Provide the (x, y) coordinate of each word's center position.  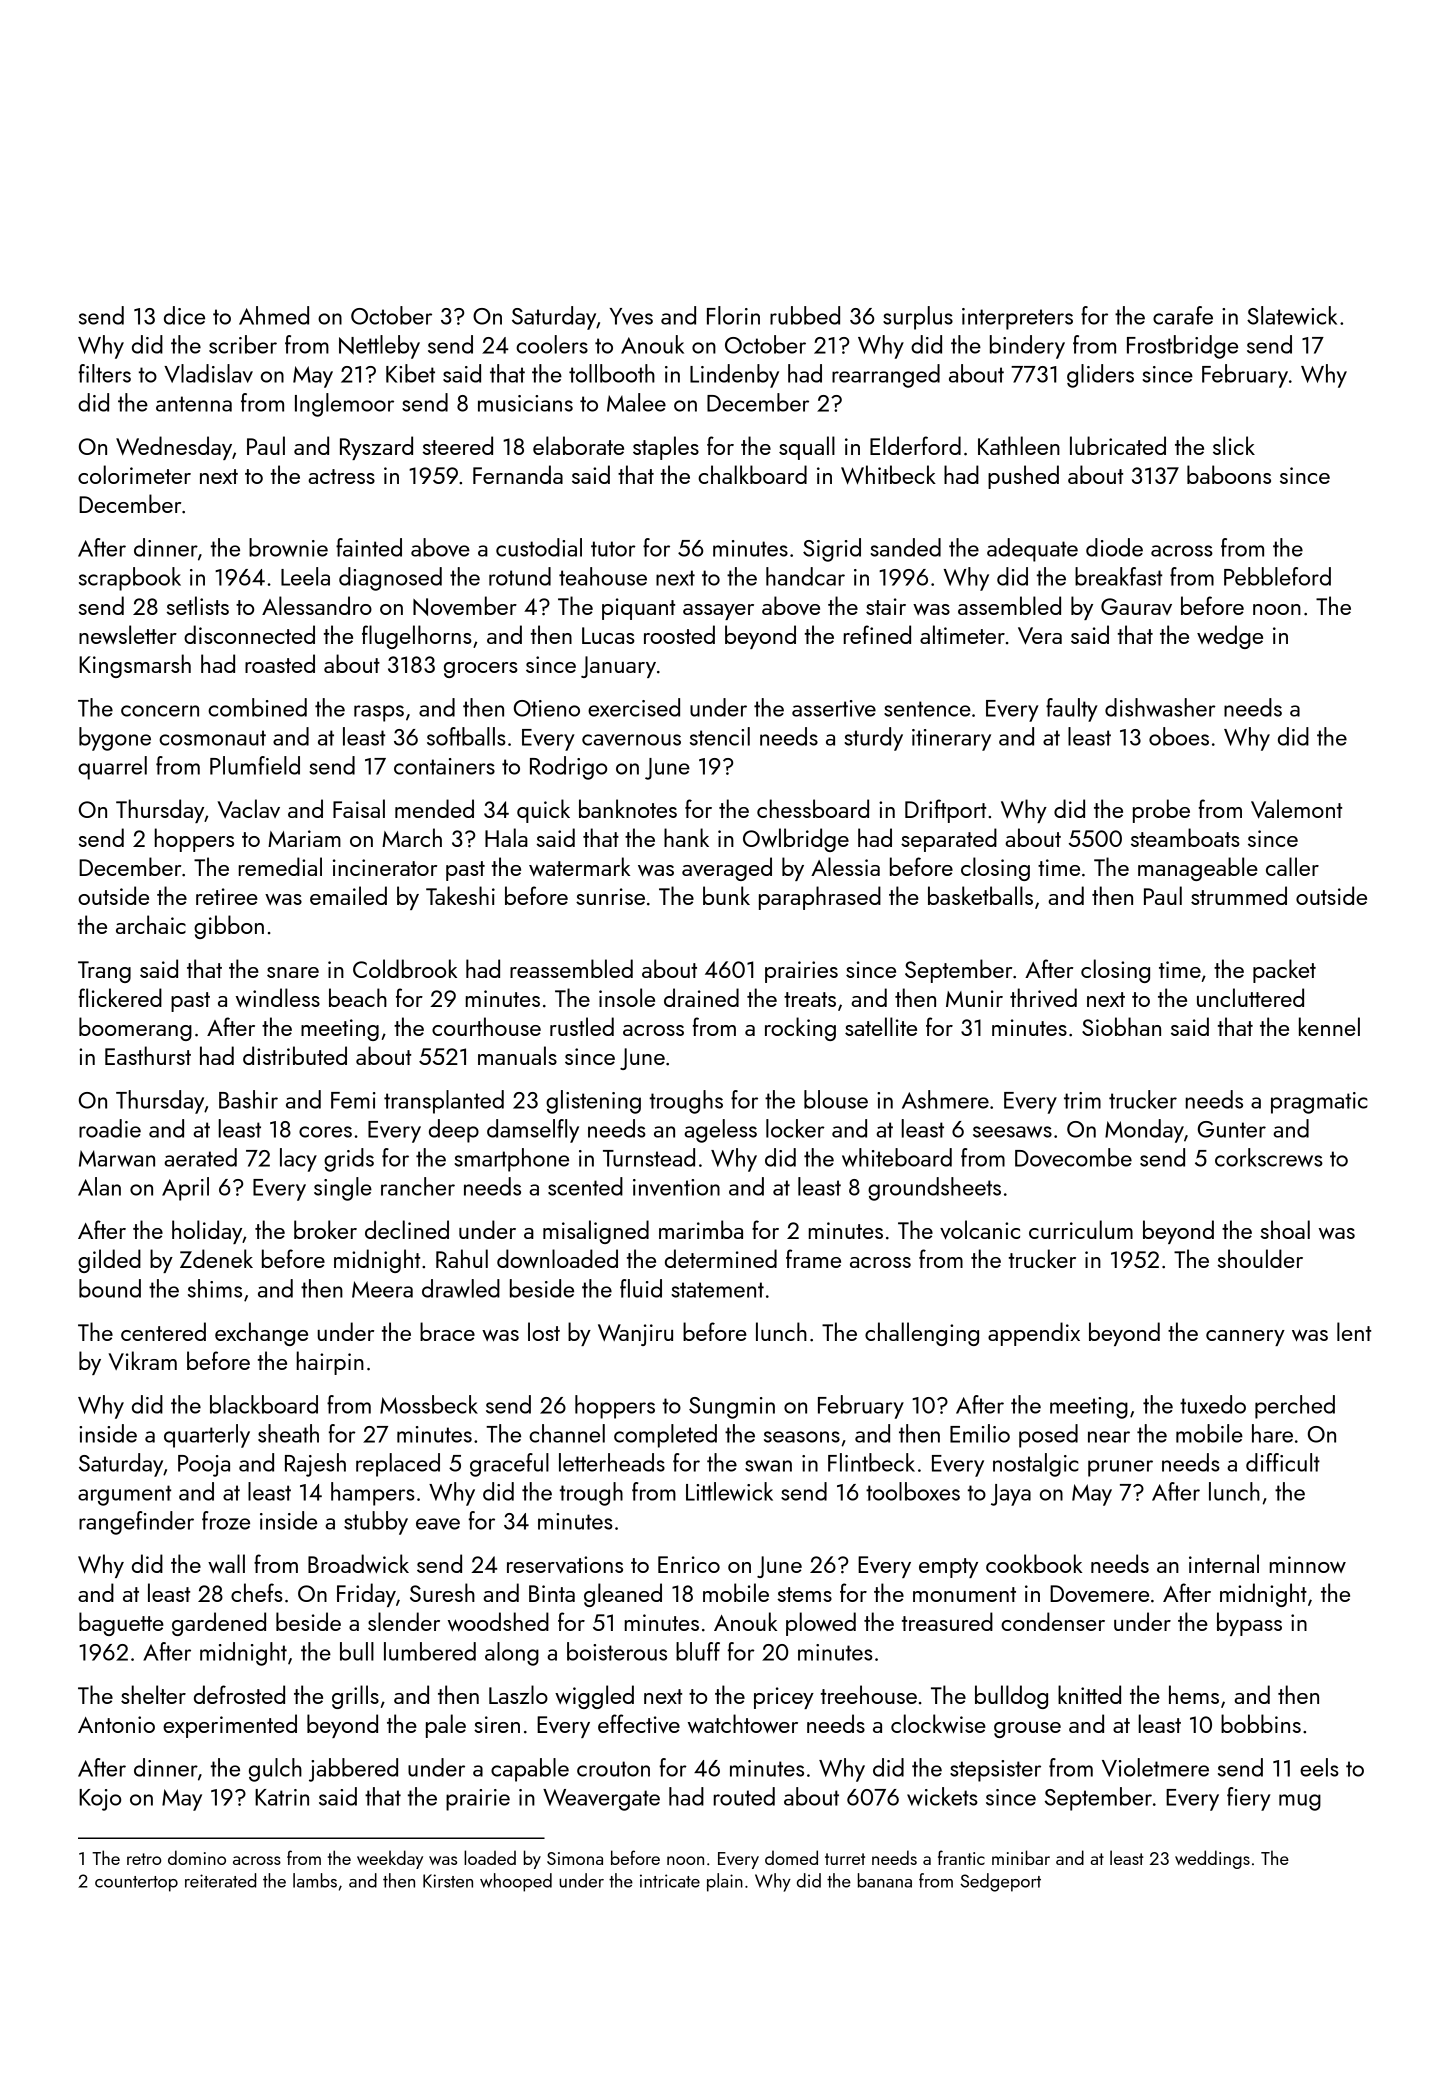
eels (1319, 1767)
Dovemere (1099, 1594)
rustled (582, 1026)
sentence (927, 709)
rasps (379, 713)
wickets (942, 1796)
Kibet (410, 373)
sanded (905, 547)
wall (226, 1563)
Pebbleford (1277, 576)
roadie (110, 1128)
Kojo (100, 1800)
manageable (1198, 869)
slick (1234, 445)
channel (567, 1433)
